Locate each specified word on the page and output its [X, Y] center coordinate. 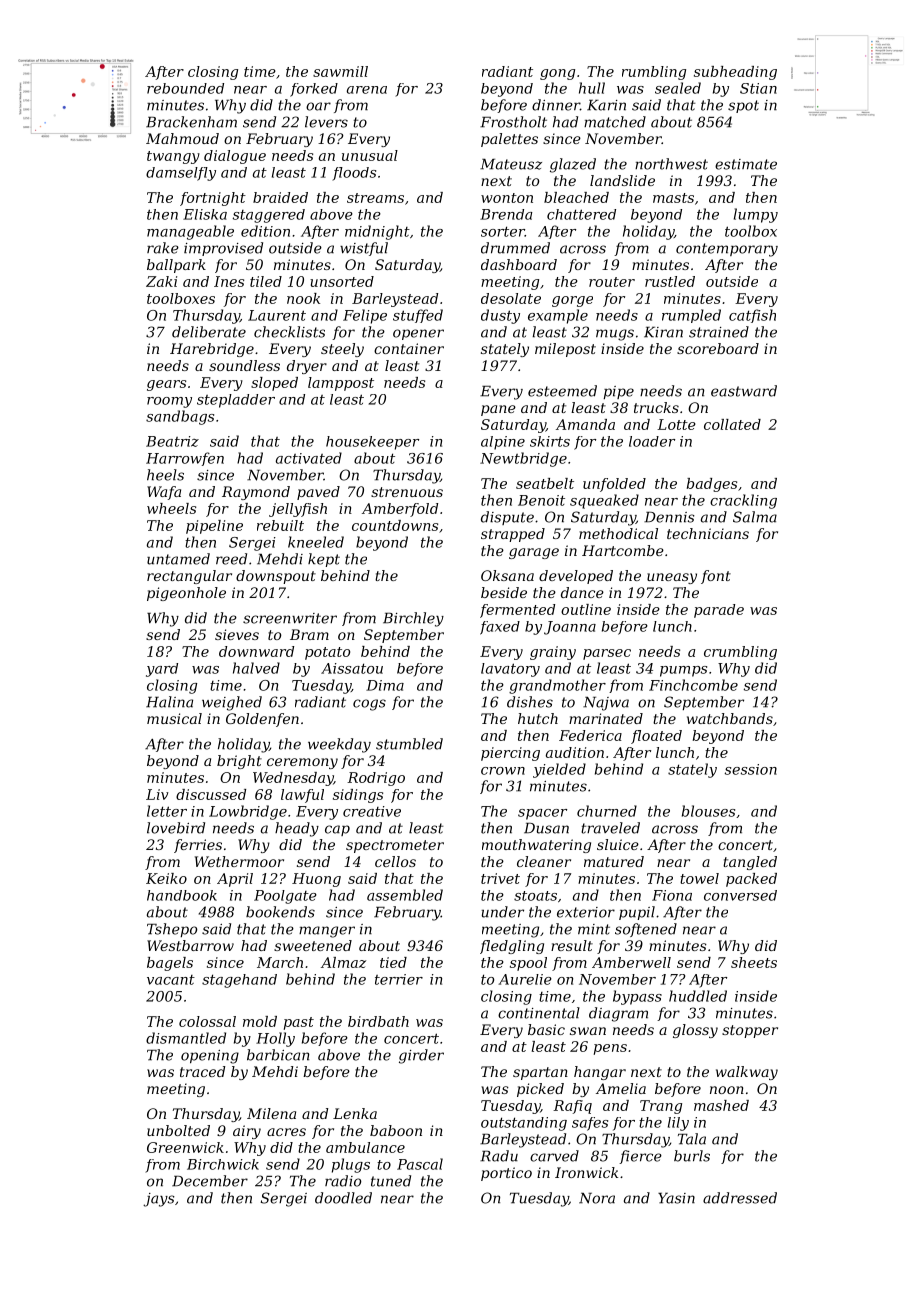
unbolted [178, 1130]
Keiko [166, 878]
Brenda [506, 214]
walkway [747, 1073]
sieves [237, 634]
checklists [289, 332]
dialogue [235, 157]
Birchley [413, 619]
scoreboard [718, 348]
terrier [399, 979]
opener [418, 334]
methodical [618, 533]
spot [743, 106]
